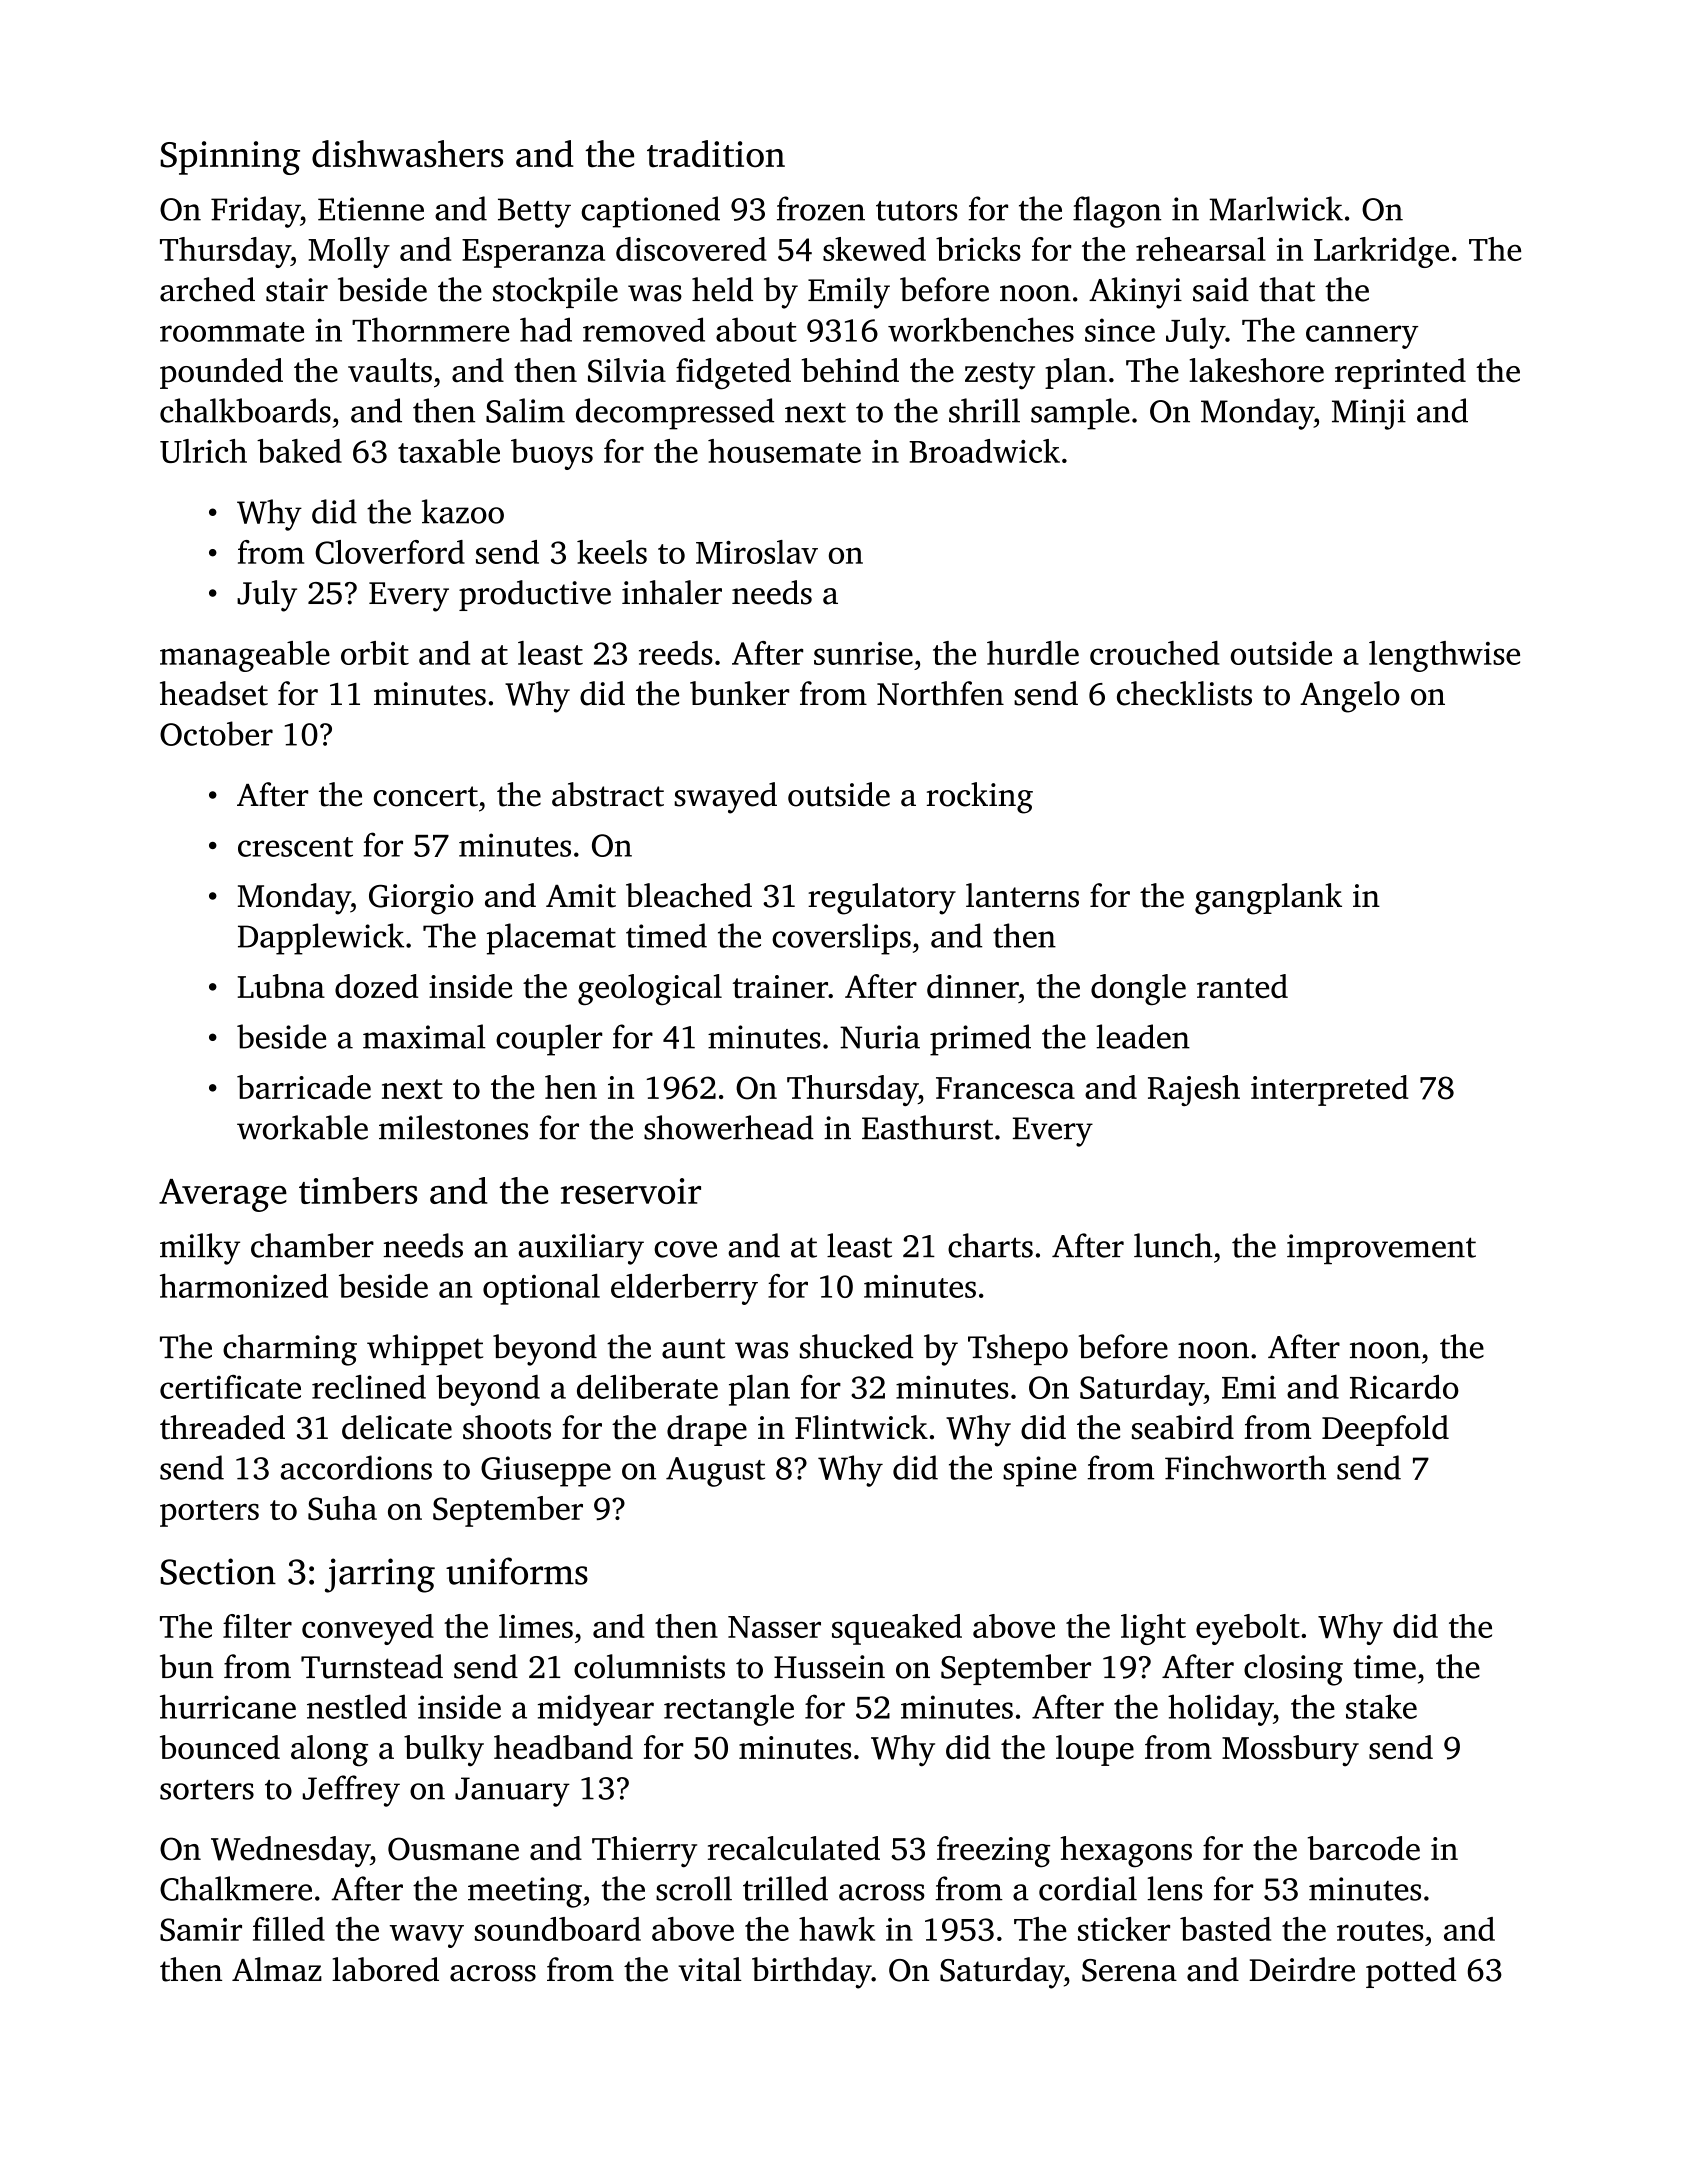 Image resolution: width=1683 pixels, height=2178 pixels. I want to click on Deirdre, so click(1302, 1969).
